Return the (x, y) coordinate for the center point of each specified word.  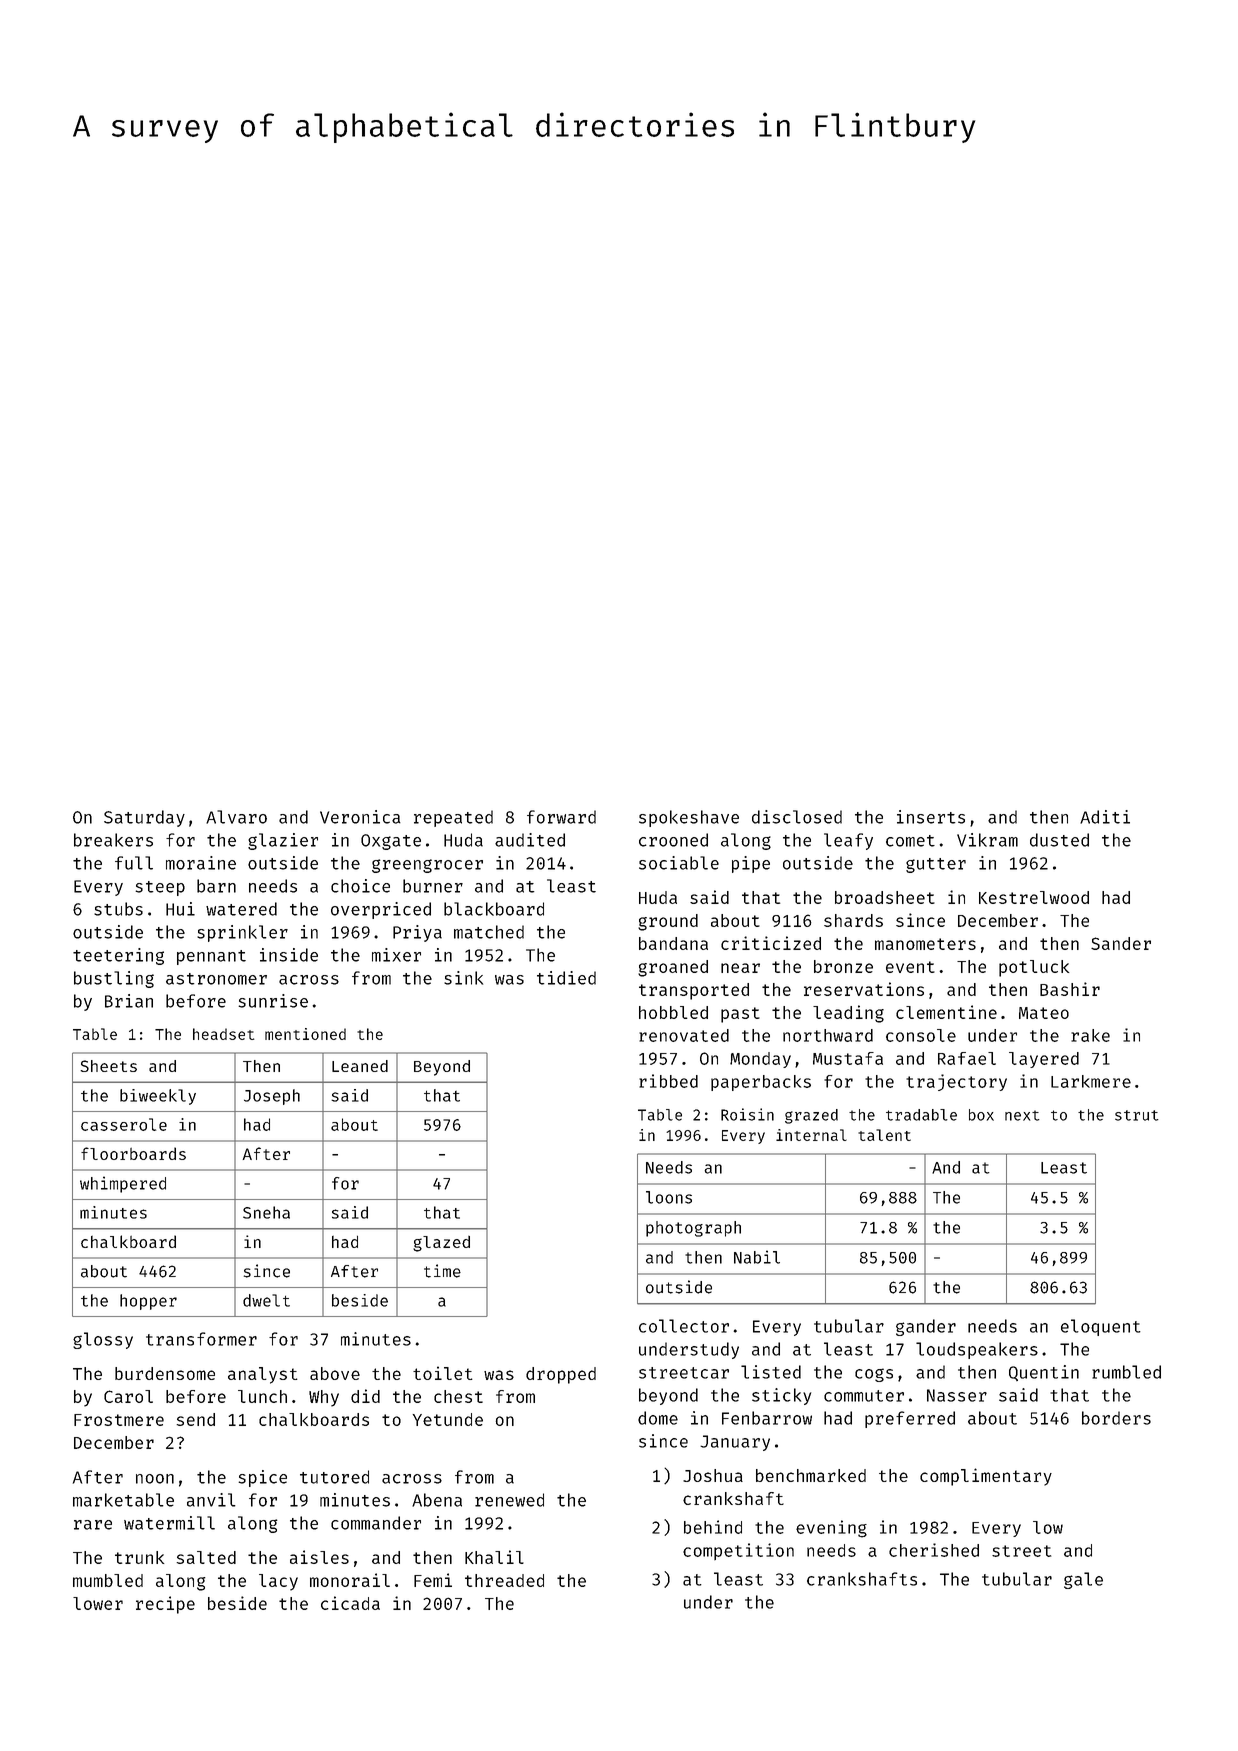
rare (93, 1525)
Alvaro (236, 817)
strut (1137, 1115)
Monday (760, 1060)
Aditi (1105, 817)
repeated (453, 818)
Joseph (272, 1097)
